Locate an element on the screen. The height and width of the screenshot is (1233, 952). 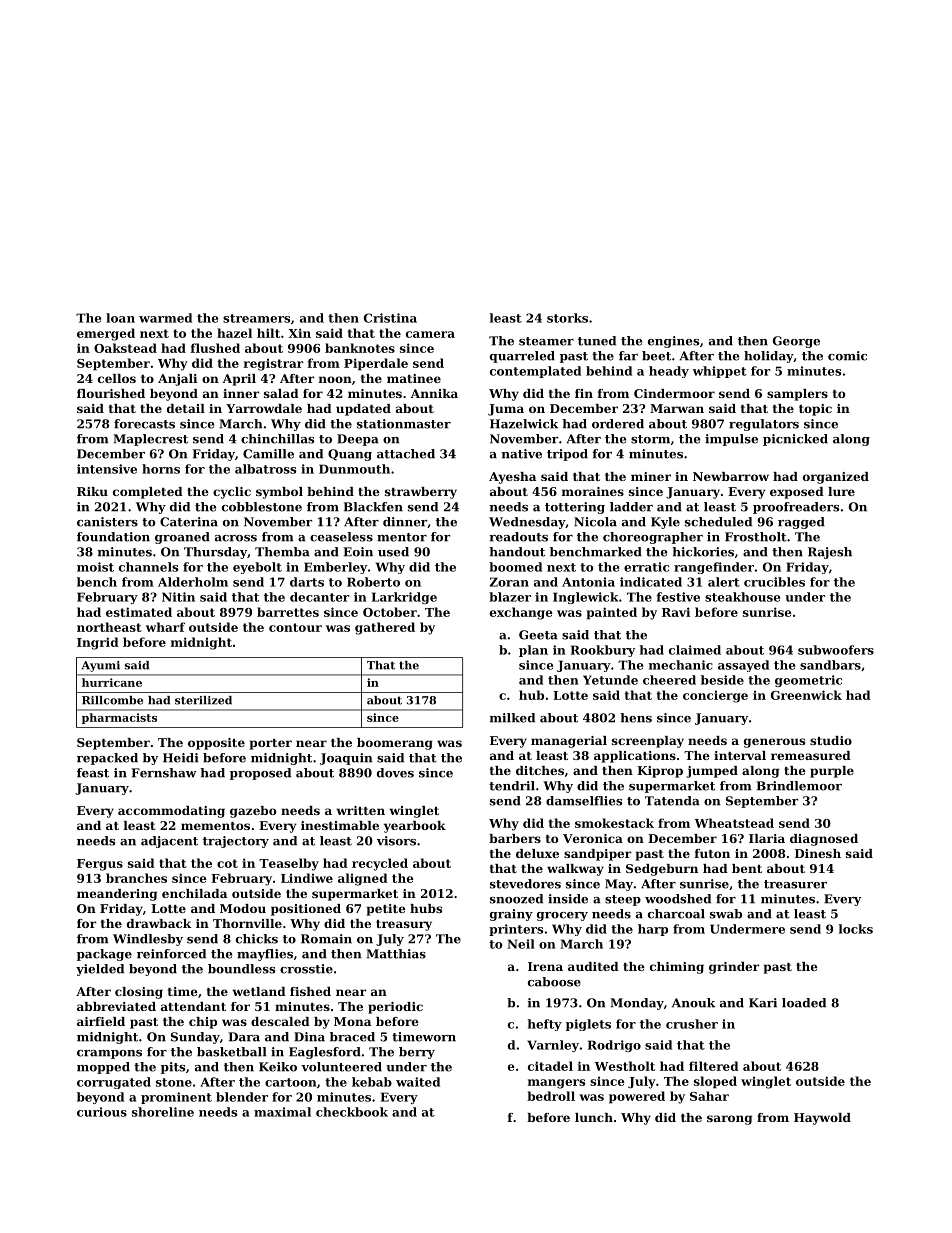
hubs is located at coordinates (426, 908).
